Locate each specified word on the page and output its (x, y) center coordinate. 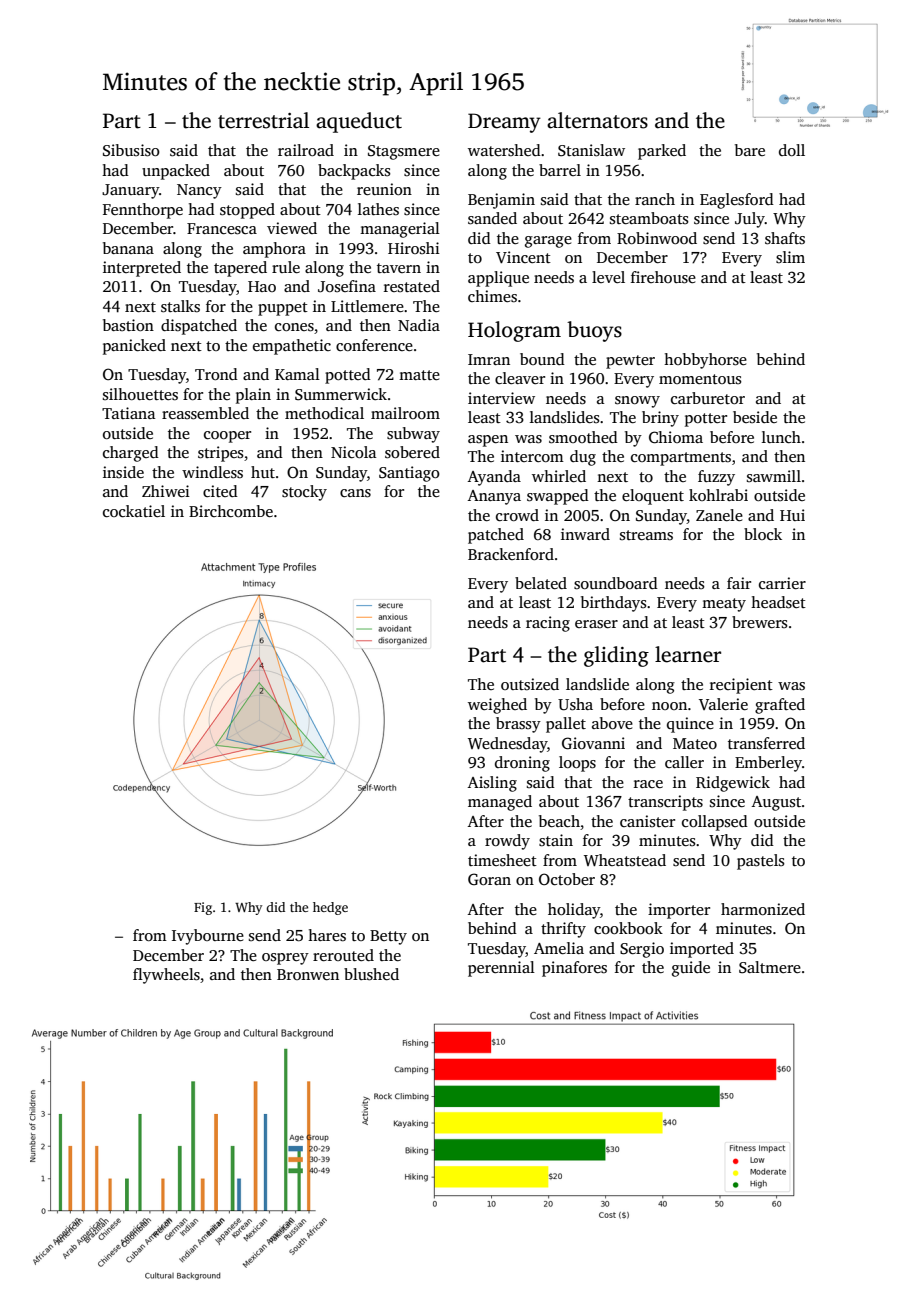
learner (688, 654)
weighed (497, 706)
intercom (532, 456)
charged (131, 454)
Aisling (492, 784)
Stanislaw (591, 150)
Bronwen (308, 974)
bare (750, 150)
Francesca (222, 229)
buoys (594, 331)
